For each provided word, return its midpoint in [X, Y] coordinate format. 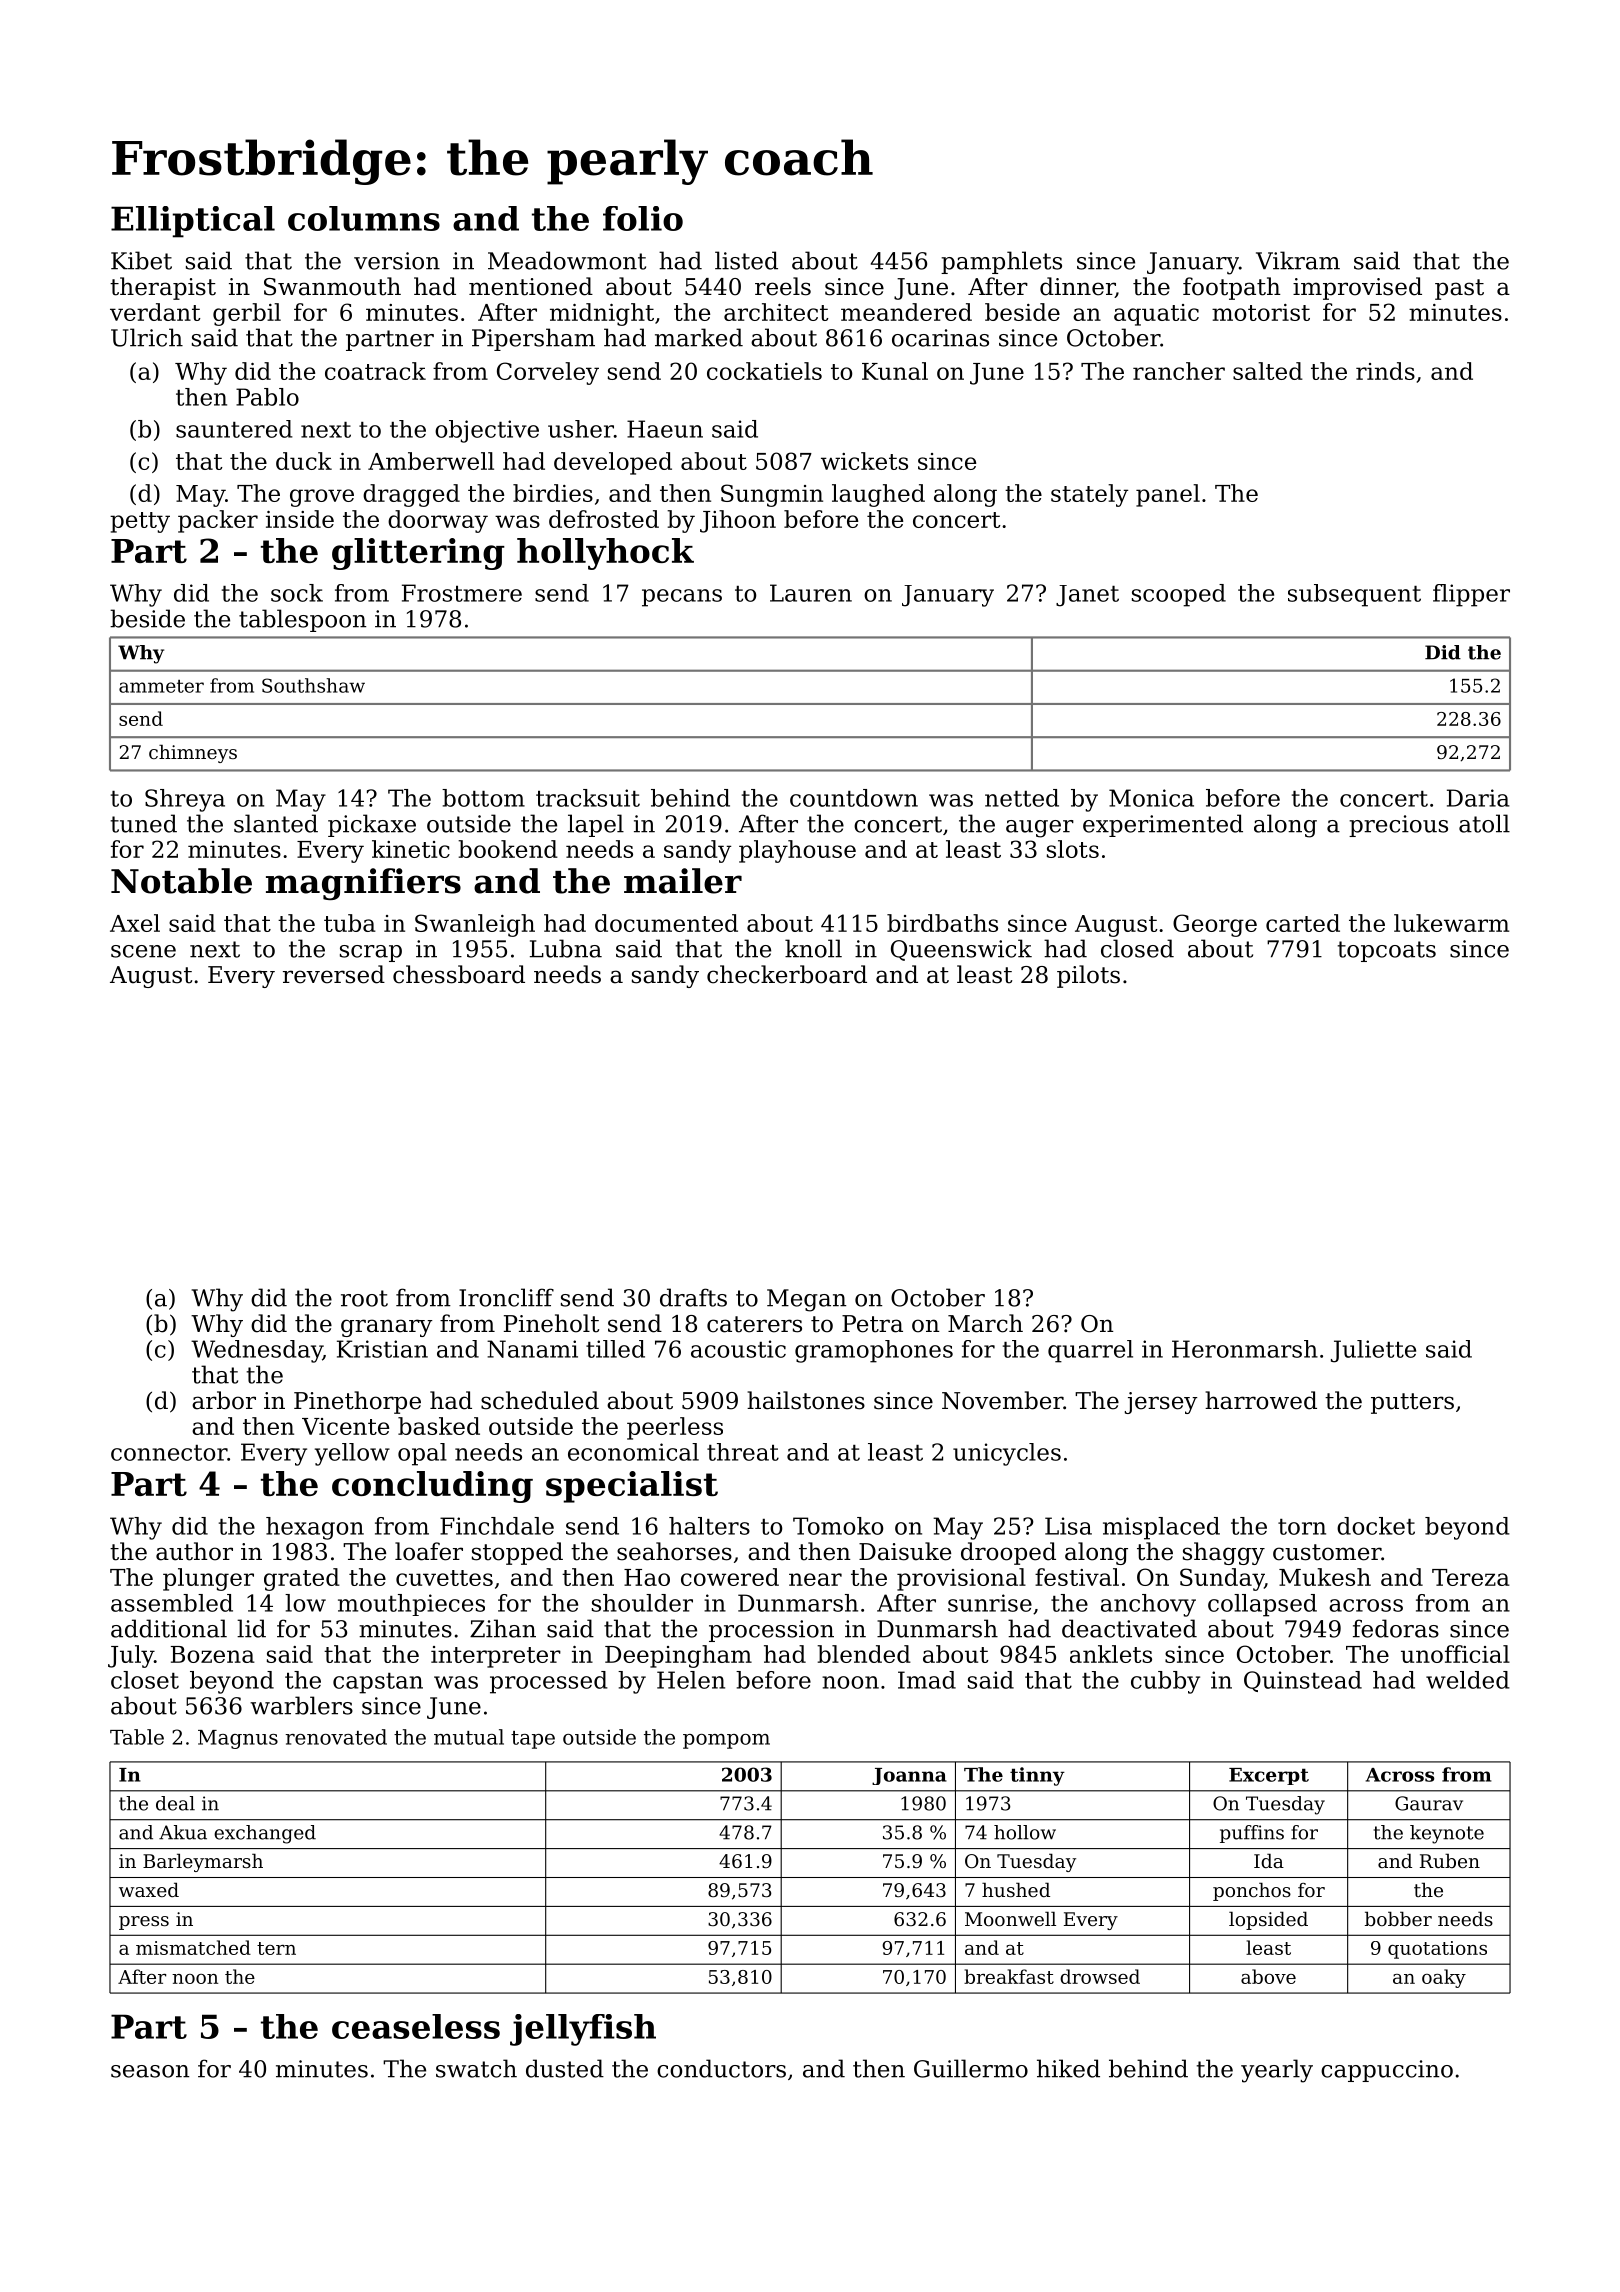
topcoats [1386, 951]
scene [143, 951]
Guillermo [971, 2068]
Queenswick [961, 950]
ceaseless [416, 2026]
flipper [1471, 595]
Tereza [1471, 1577]
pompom [726, 1741]
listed [746, 260]
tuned [143, 823]
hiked [1068, 2068]
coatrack [375, 371]
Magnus [238, 1739]
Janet [1087, 596]
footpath [1232, 288]
